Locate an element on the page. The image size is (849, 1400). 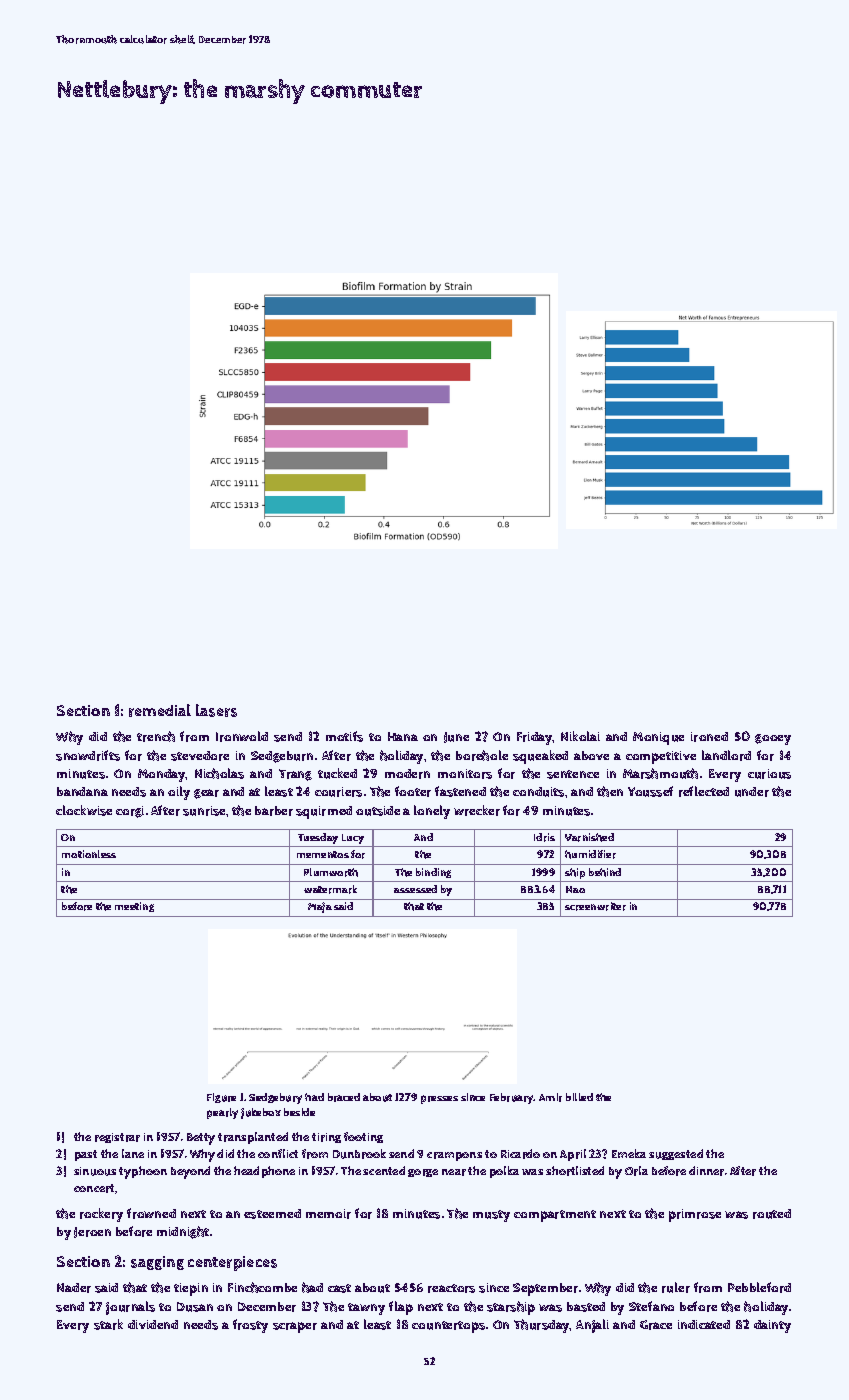
Nikolai is located at coordinates (580, 736).
